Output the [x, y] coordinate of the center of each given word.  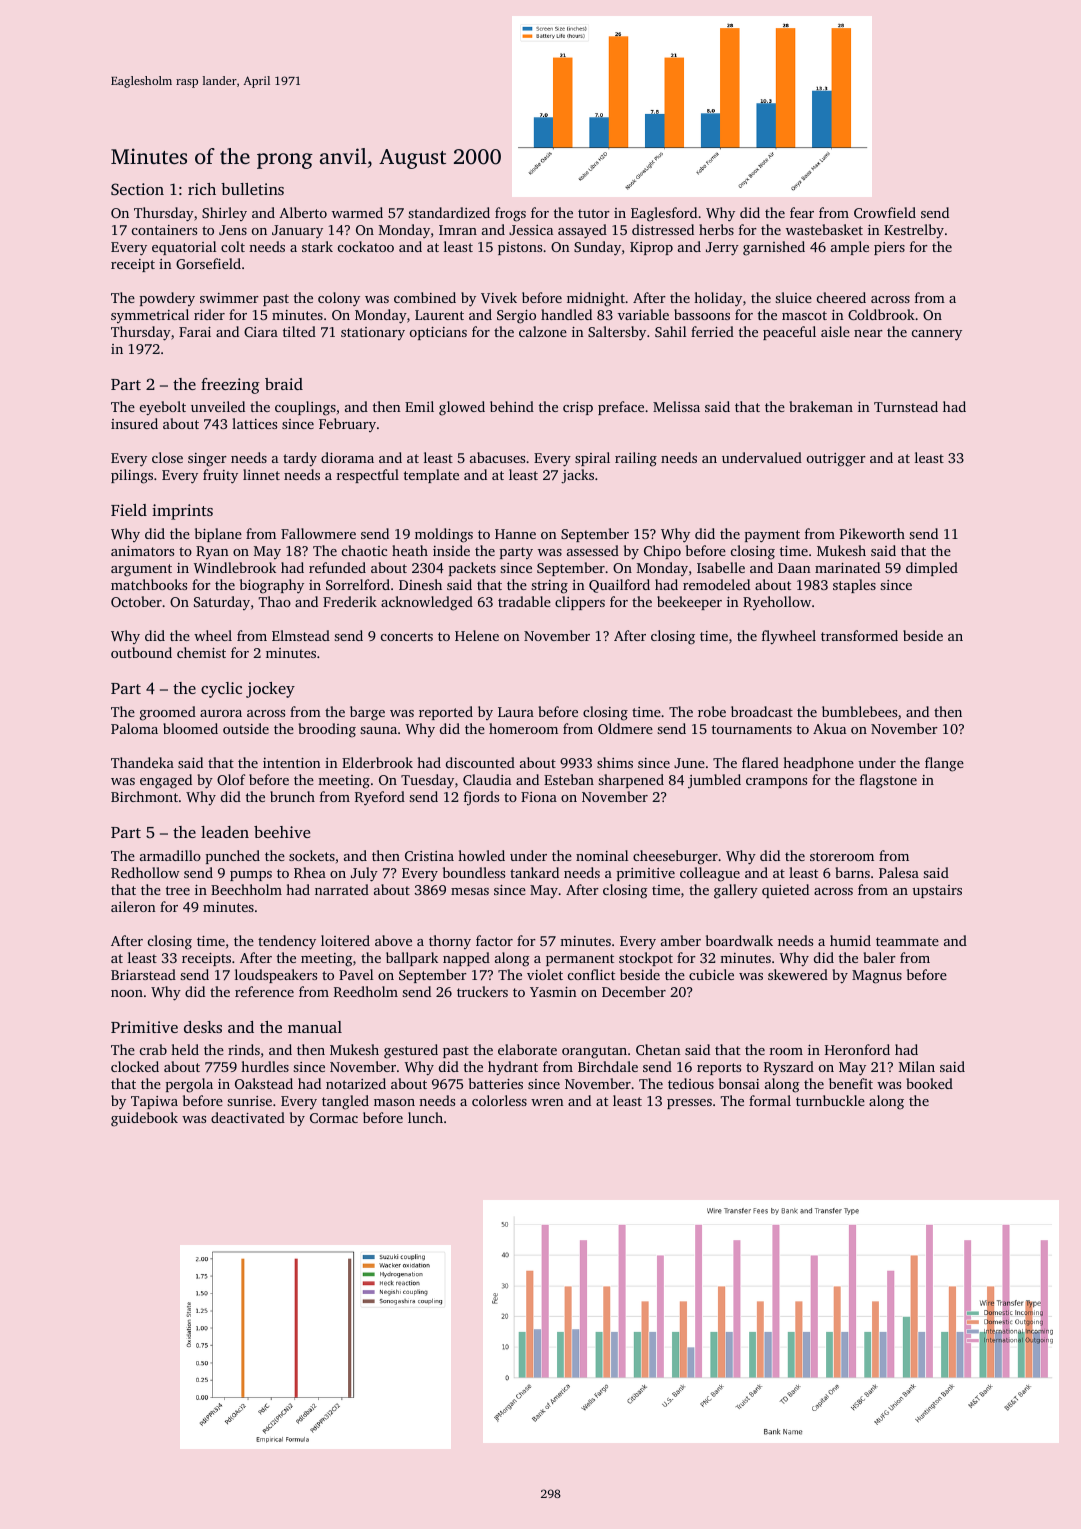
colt [233, 246]
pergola [189, 1085]
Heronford [857, 1049]
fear [802, 212]
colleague [710, 874]
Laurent [439, 315]
